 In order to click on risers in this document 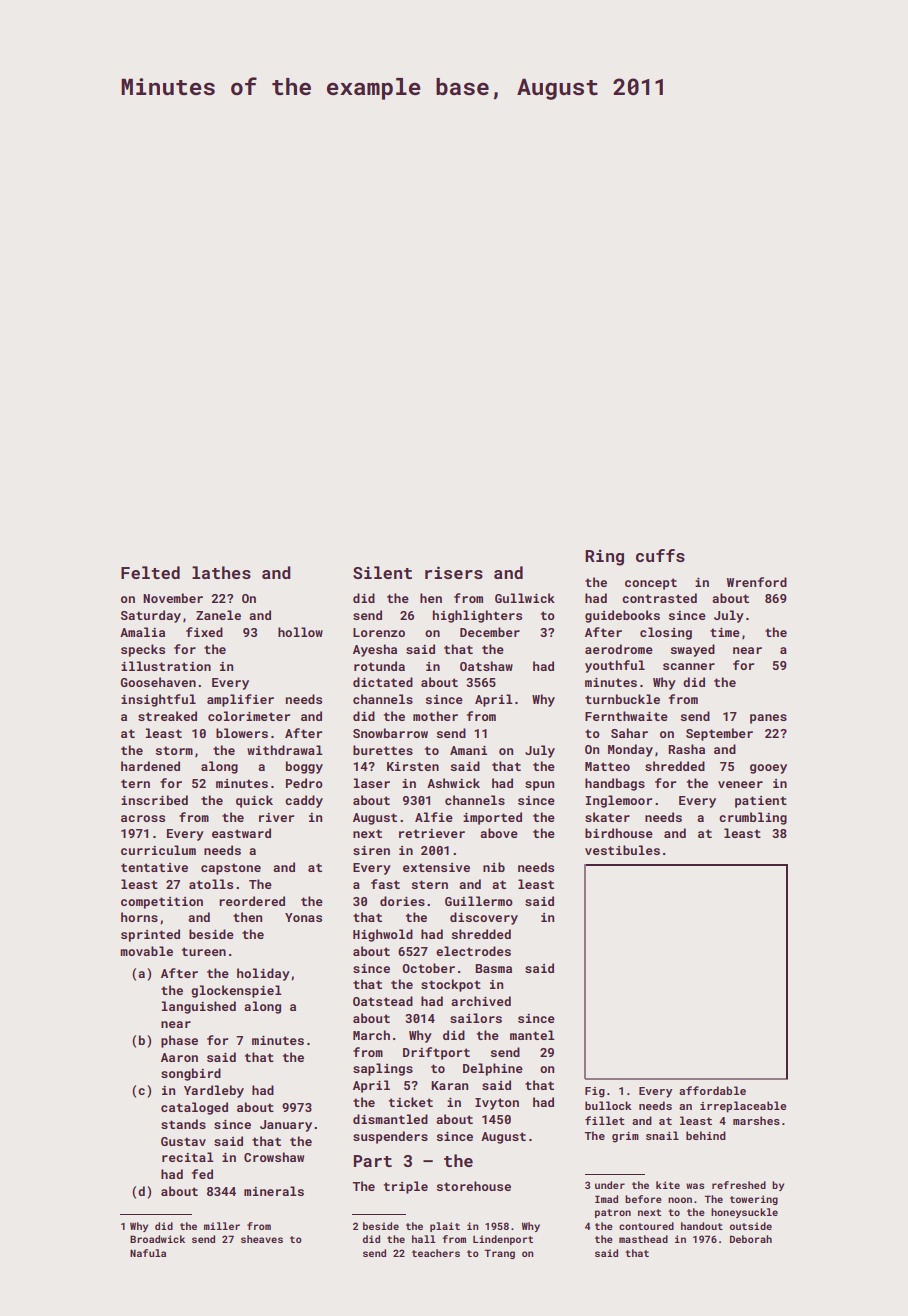, I will do `click(454, 572)`.
